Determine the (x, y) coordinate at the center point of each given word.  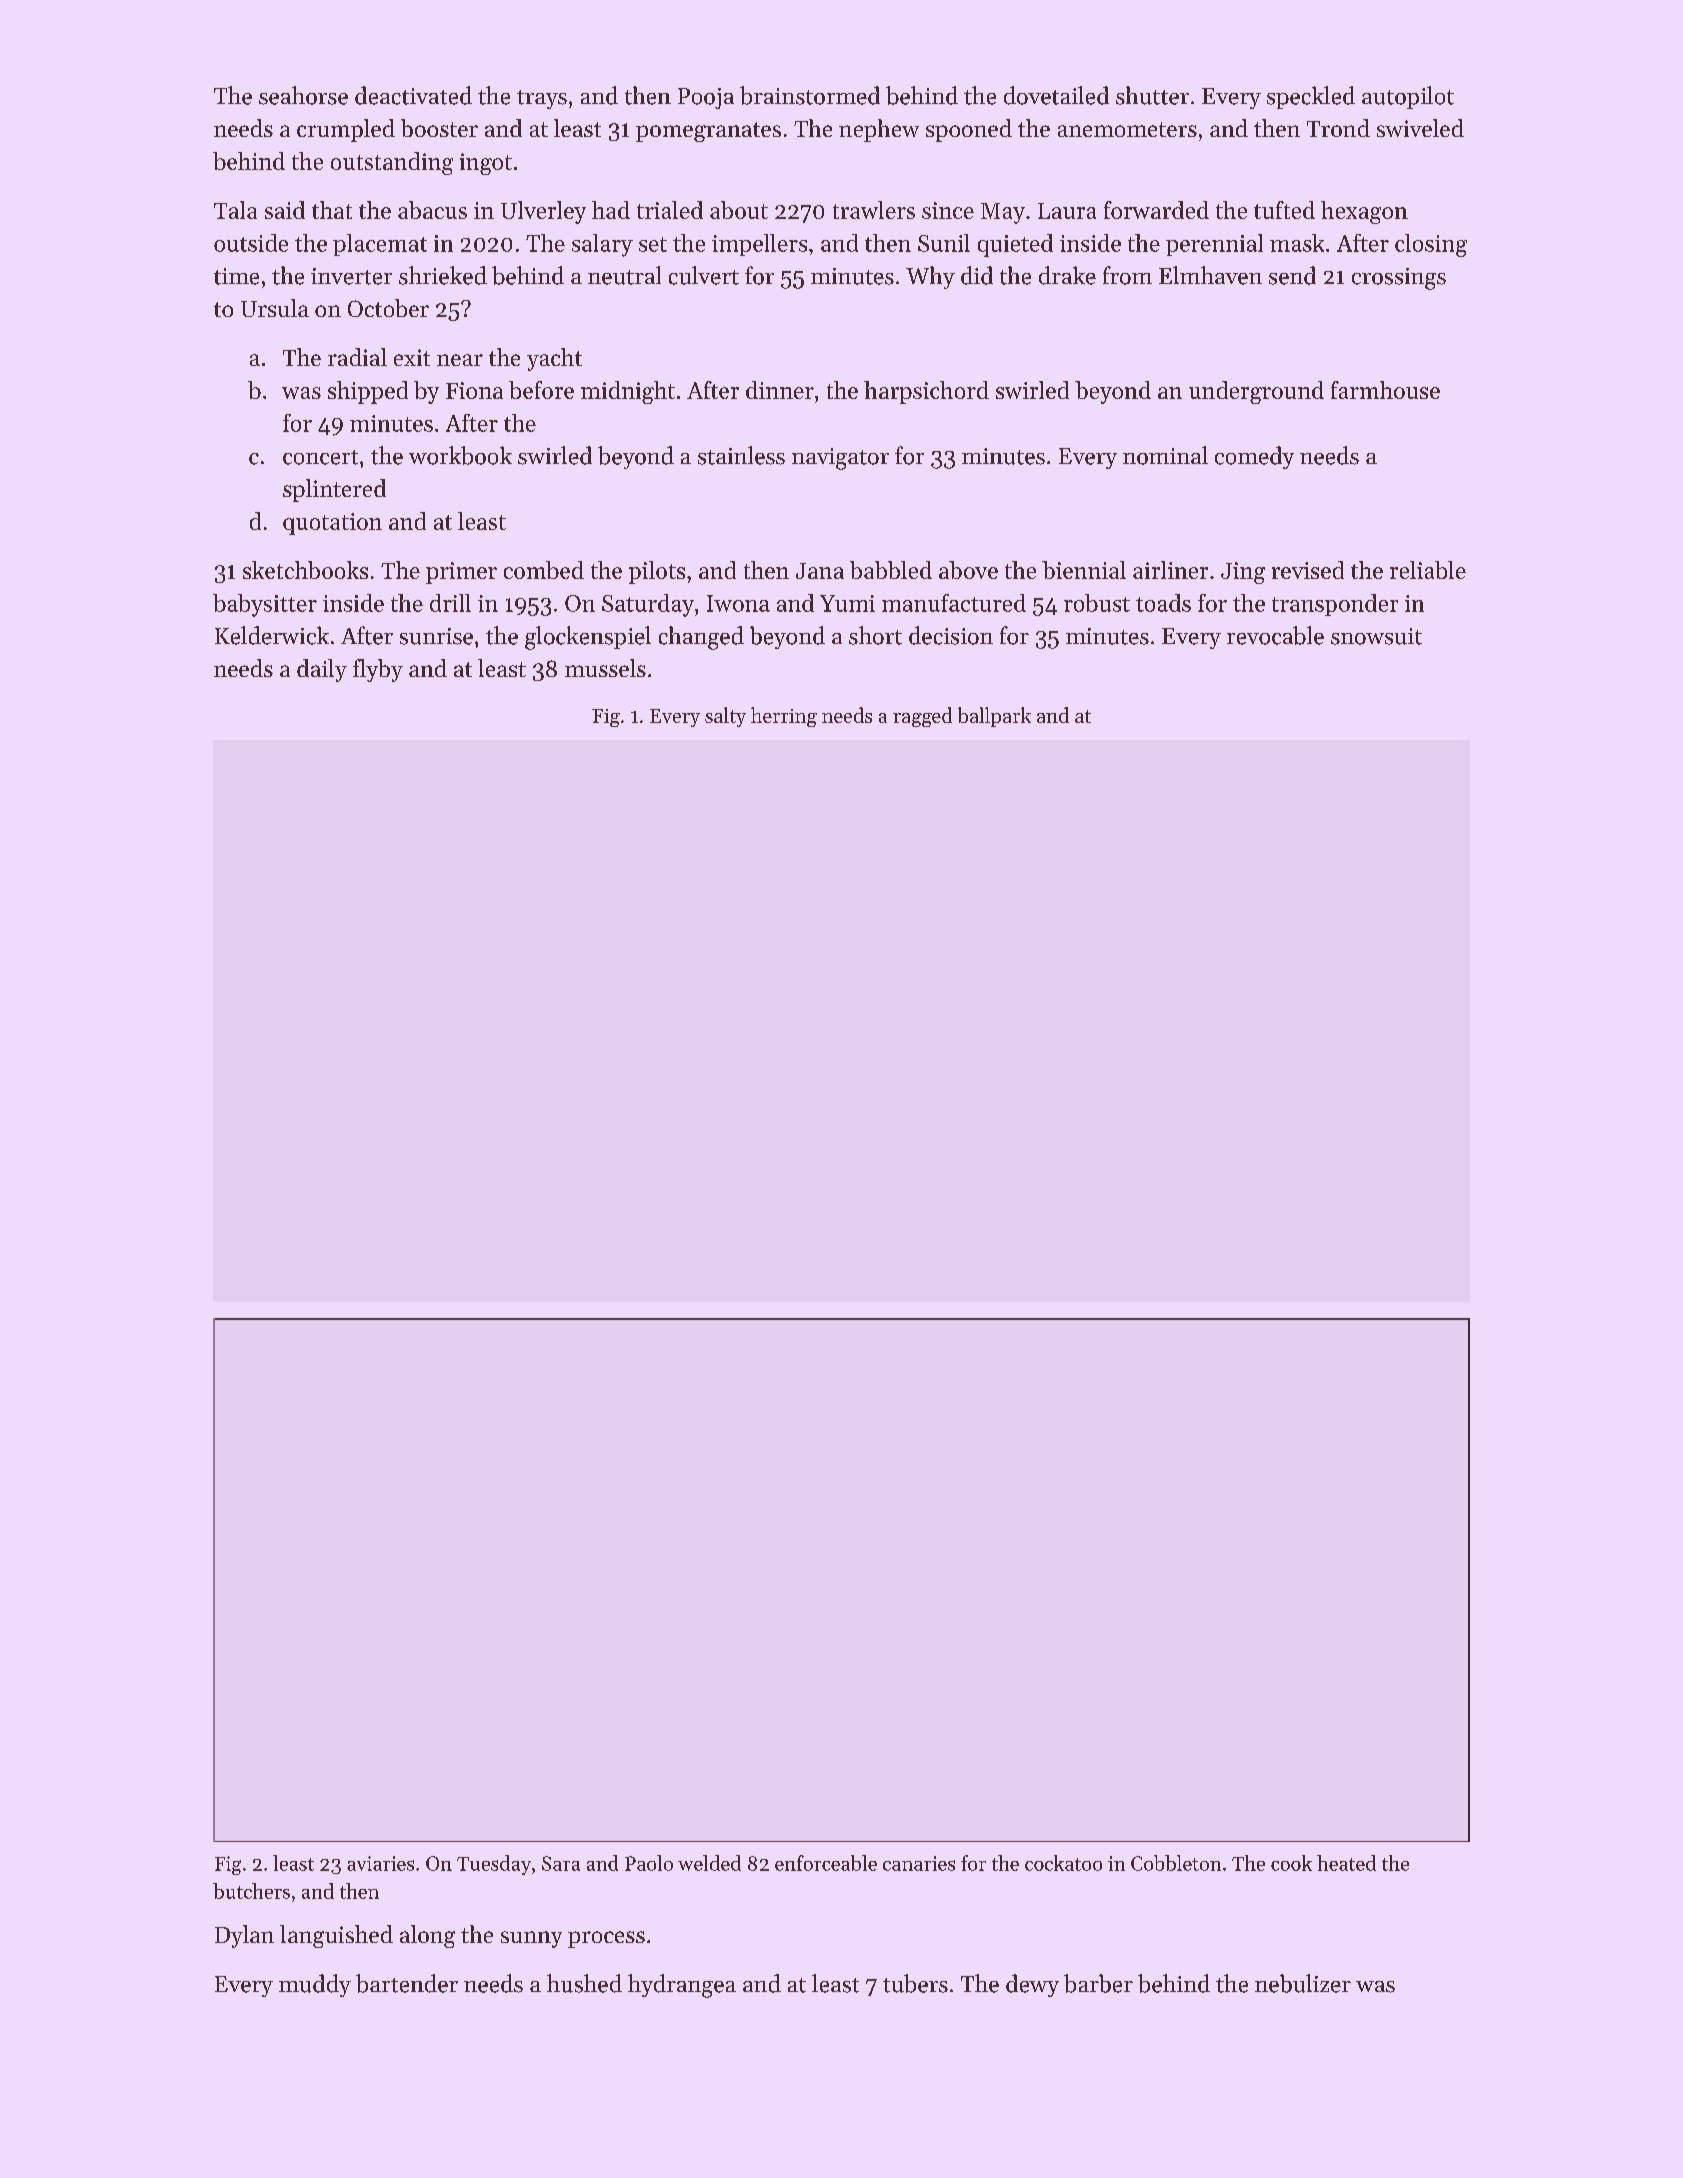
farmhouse (1385, 390)
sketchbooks (305, 570)
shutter (1152, 95)
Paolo (649, 1863)
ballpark (994, 717)
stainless (741, 455)
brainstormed (810, 95)
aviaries (380, 1863)
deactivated (413, 95)
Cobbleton (1176, 1863)
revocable (1275, 635)
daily (322, 670)
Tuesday (494, 1865)
